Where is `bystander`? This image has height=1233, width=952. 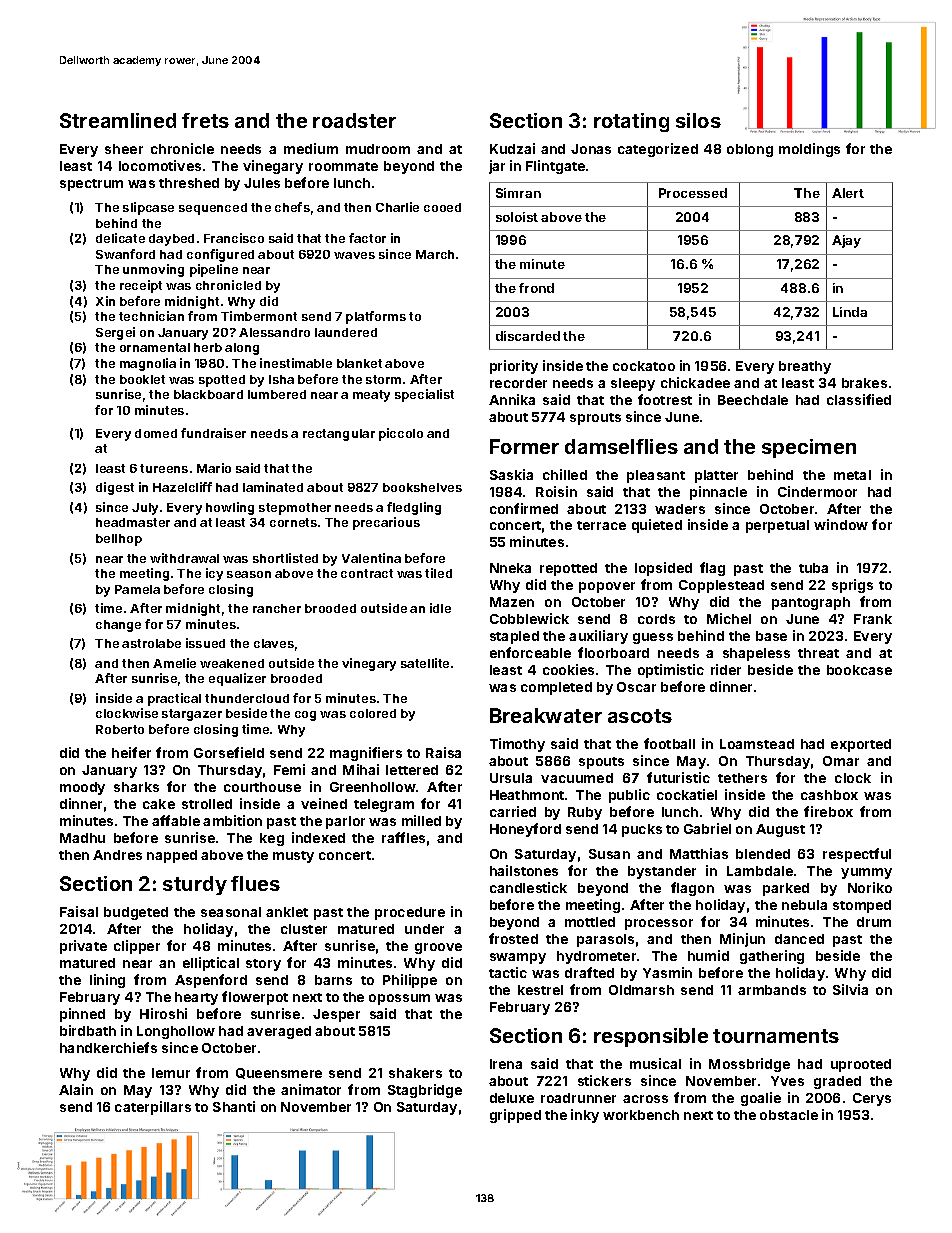
bystander is located at coordinates (662, 872).
